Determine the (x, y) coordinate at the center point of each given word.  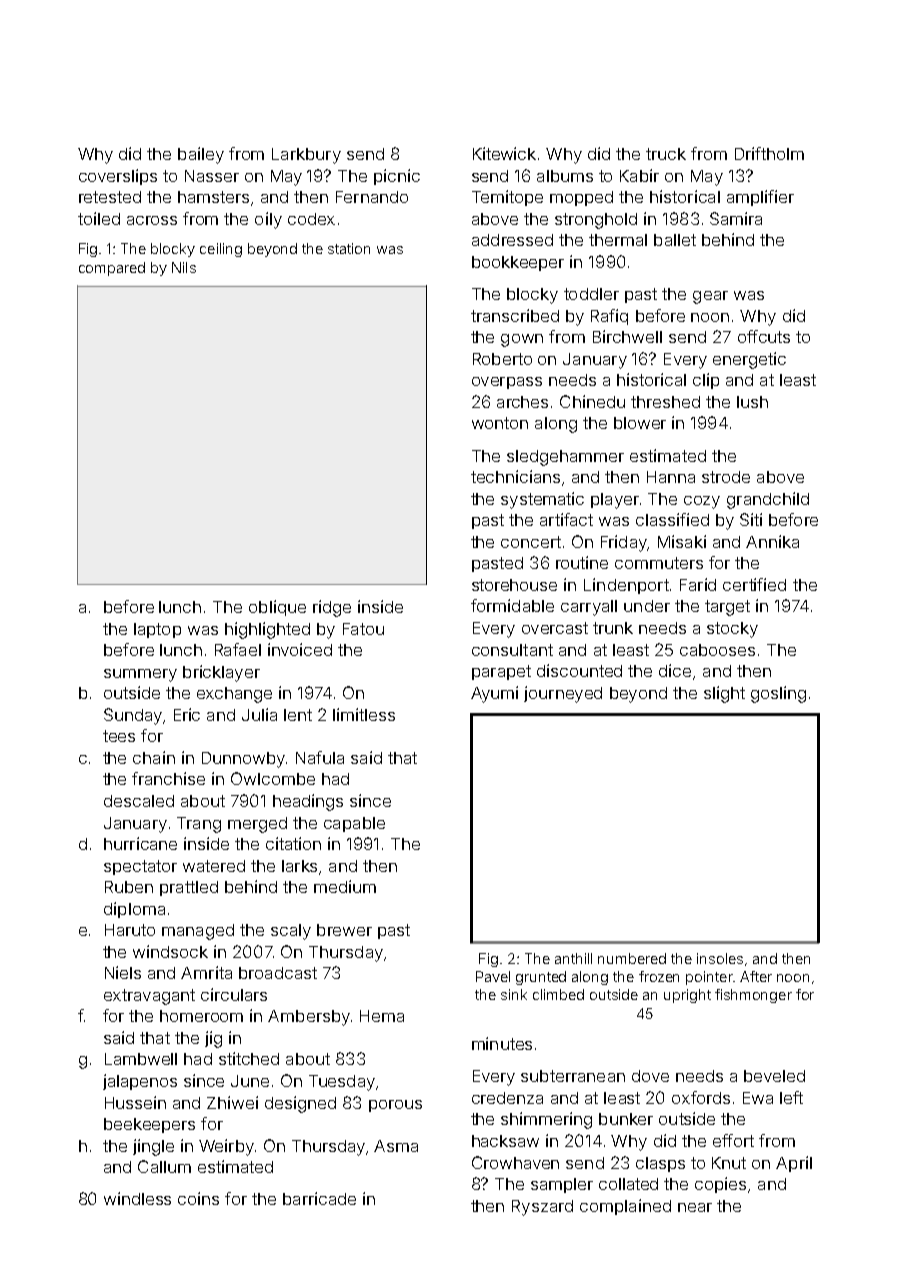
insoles (720, 958)
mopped (581, 198)
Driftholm (769, 153)
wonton (500, 423)
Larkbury (306, 156)
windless (137, 1198)
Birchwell (627, 336)
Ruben (129, 887)
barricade (319, 1198)
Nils (184, 267)
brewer (344, 930)
